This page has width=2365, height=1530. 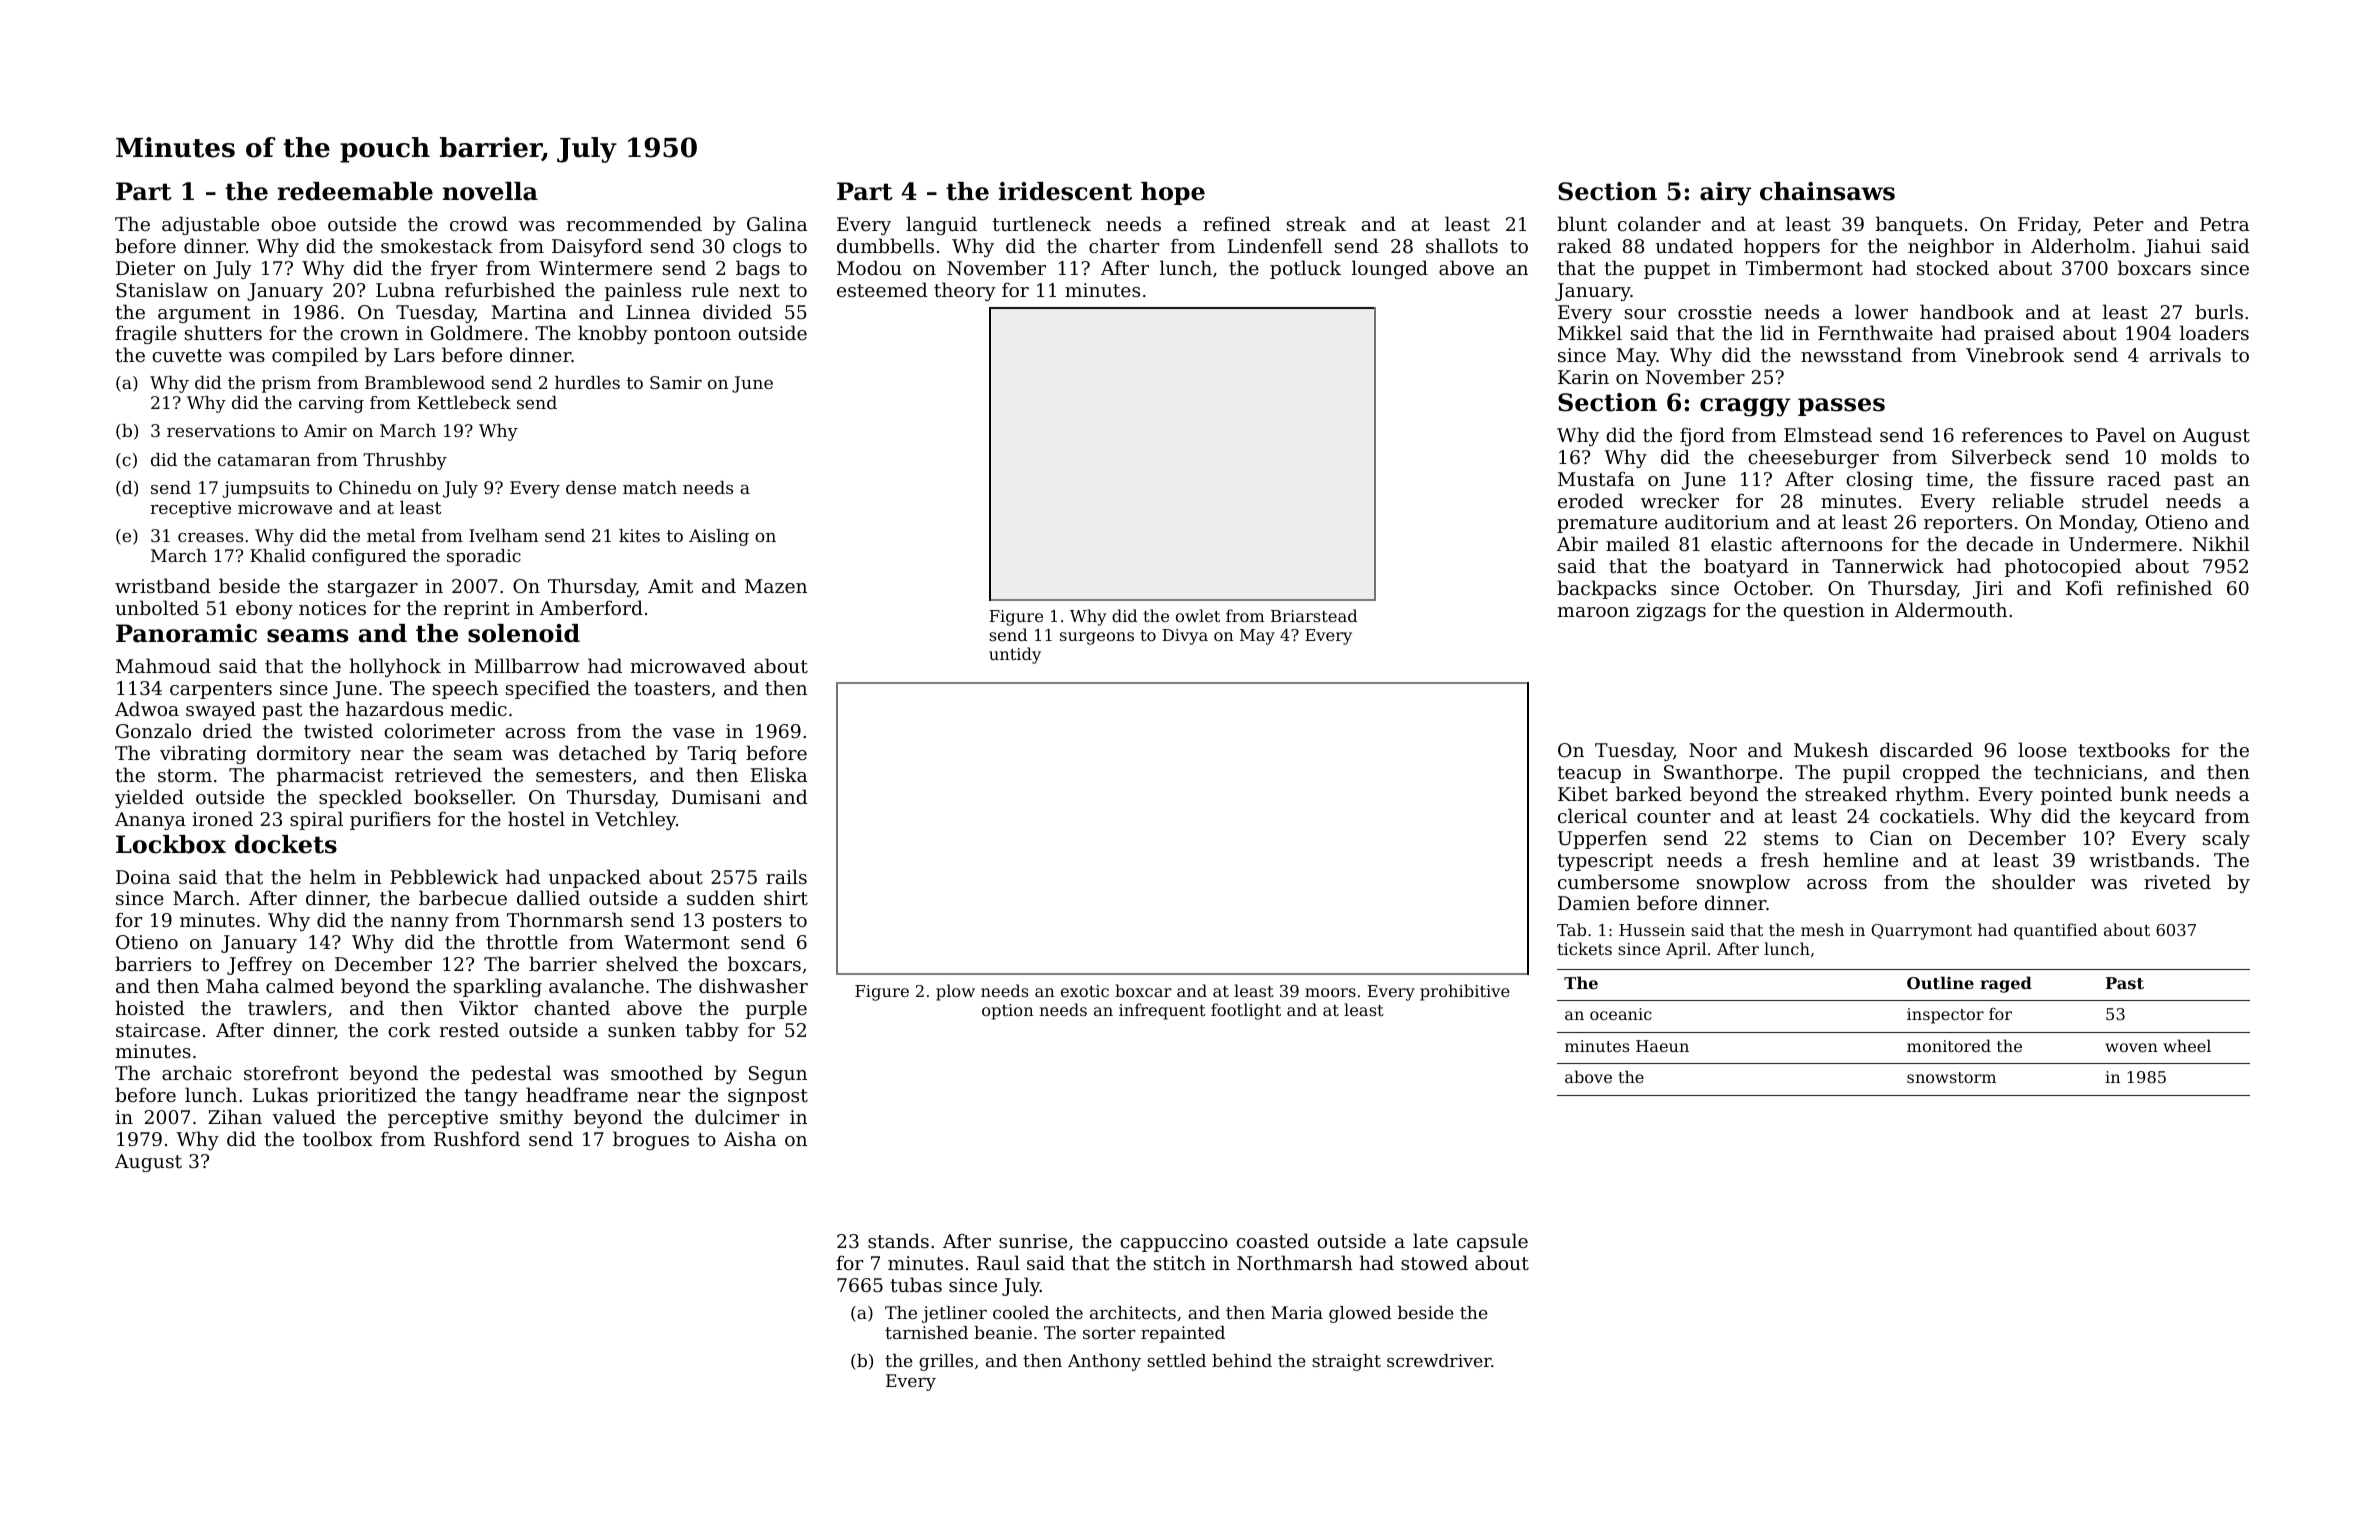 What do you see at coordinates (1065, 191) in the page?
I see `iridescent` at bounding box center [1065, 191].
